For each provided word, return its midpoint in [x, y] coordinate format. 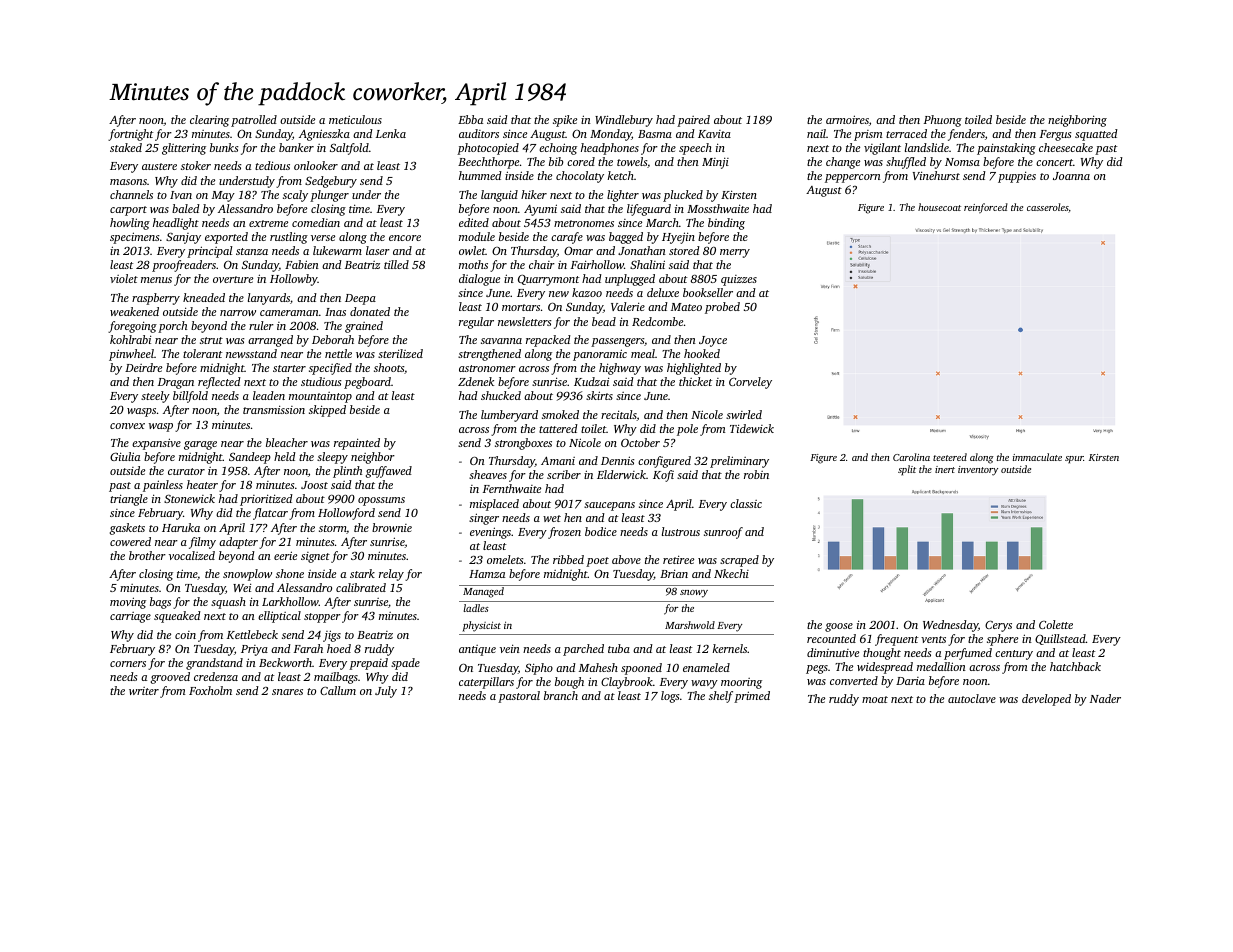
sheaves [488, 474]
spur [1074, 460]
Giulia [125, 456]
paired [693, 121]
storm [333, 529]
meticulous [355, 119]
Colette [1056, 624]
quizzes [739, 280]
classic [746, 503]
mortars [521, 307]
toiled [978, 119]
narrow [238, 313]
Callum [338, 690]
